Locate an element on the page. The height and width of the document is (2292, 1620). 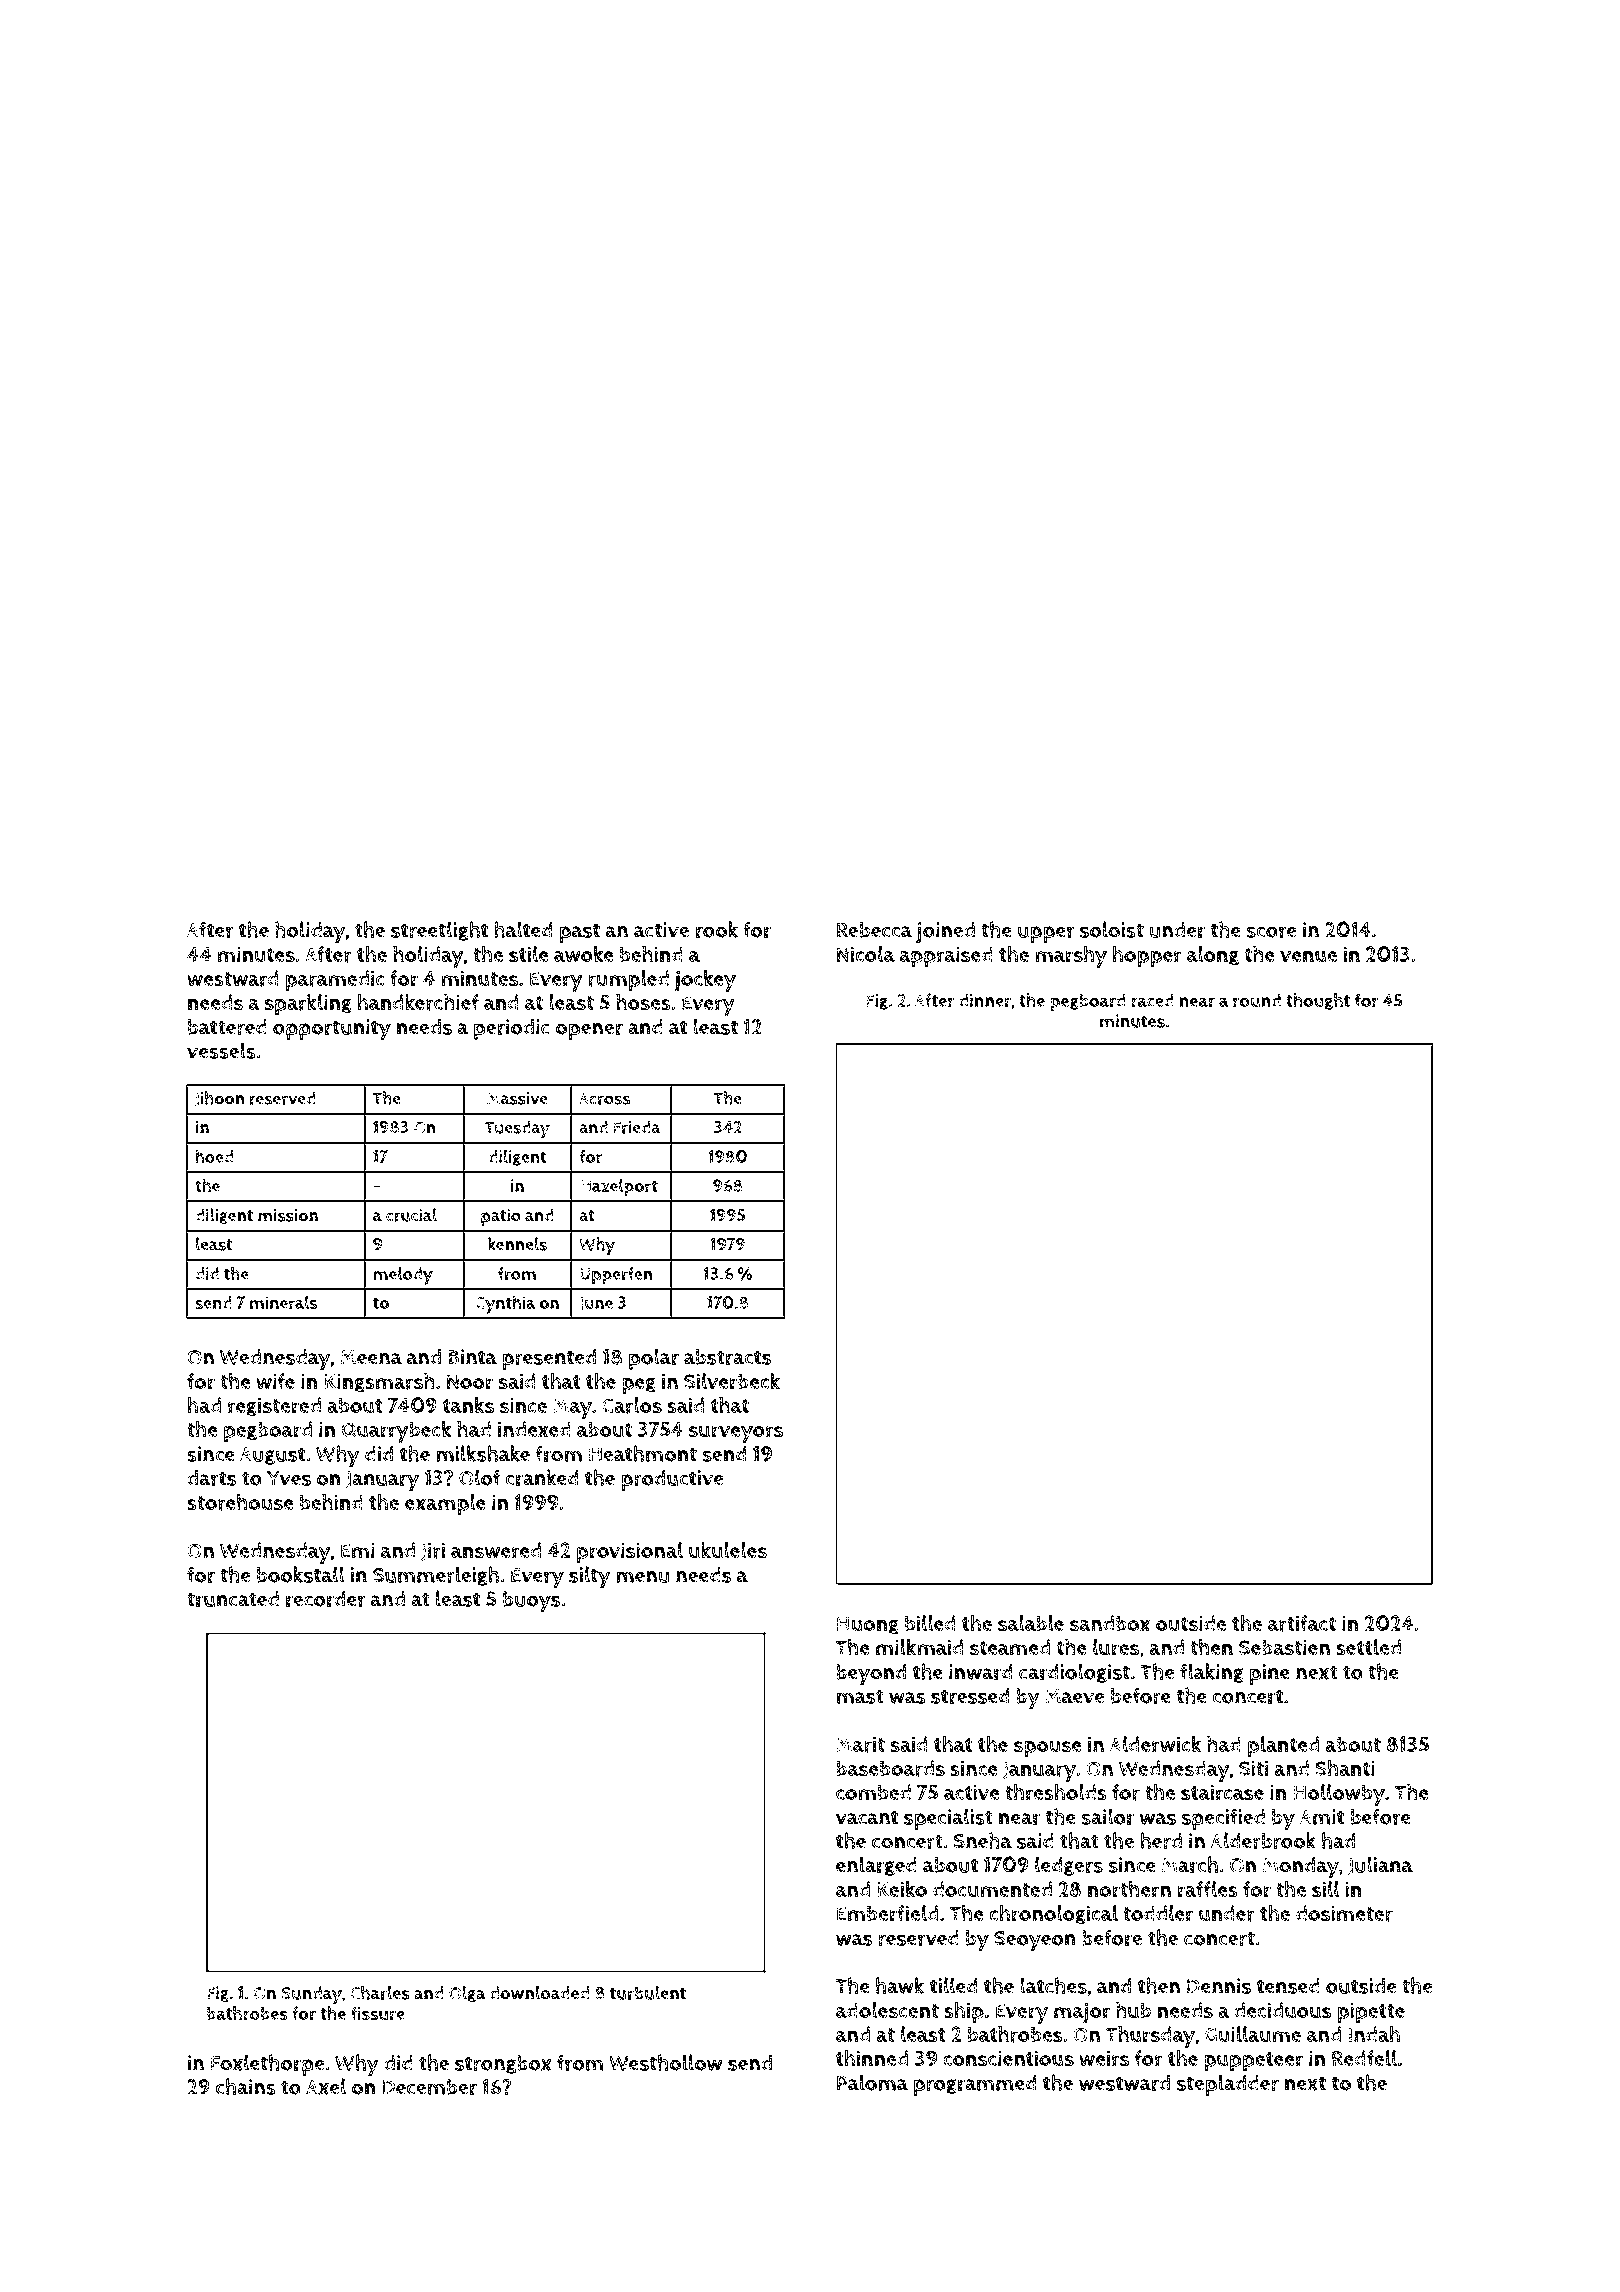
Sunday is located at coordinates (311, 1995).
